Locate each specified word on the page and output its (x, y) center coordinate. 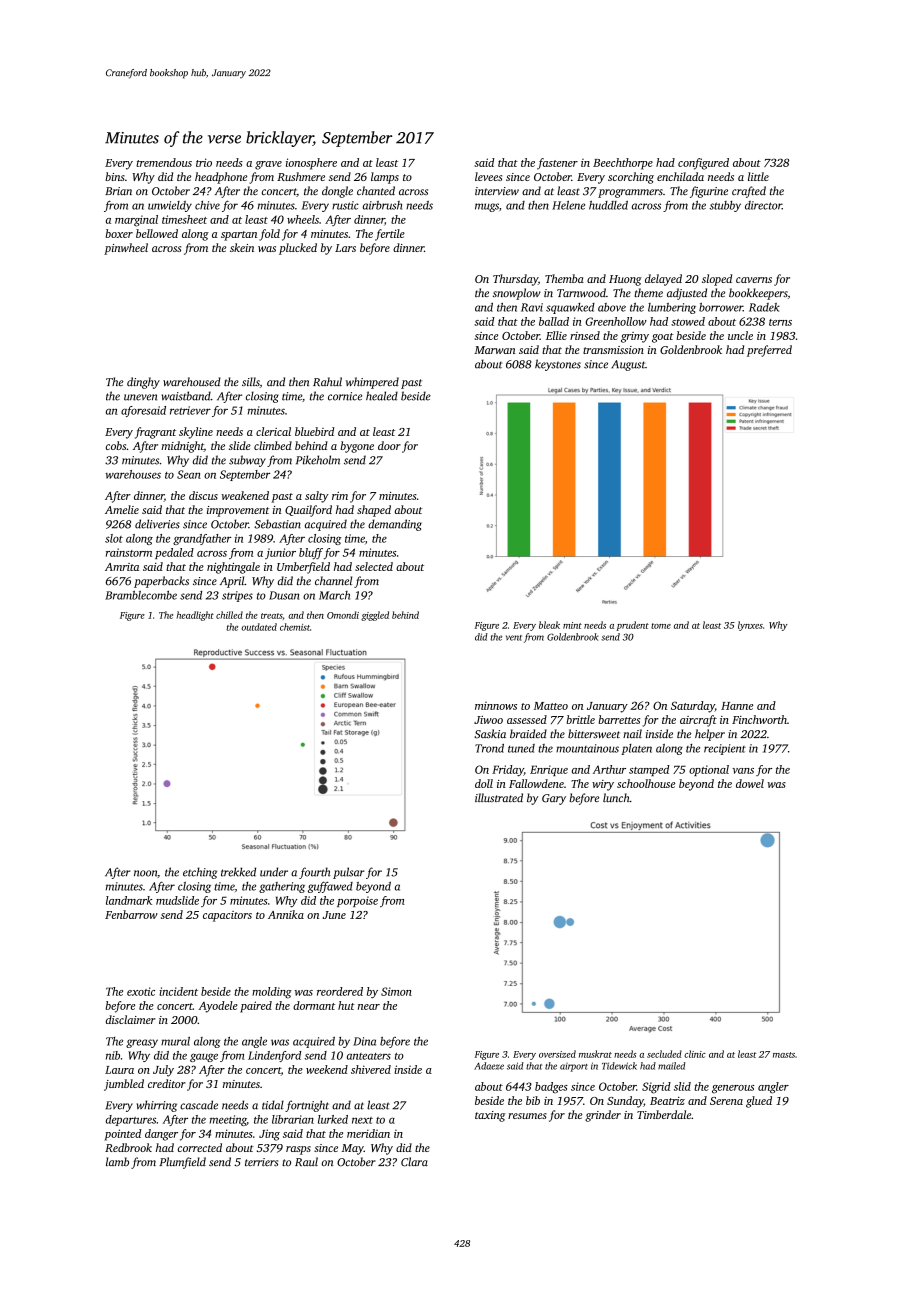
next (362, 1120)
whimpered (372, 383)
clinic (695, 1054)
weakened (245, 495)
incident (178, 991)
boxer (119, 233)
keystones (558, 365)
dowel (750, 783)
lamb (117, 1161)
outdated (259, 627)
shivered (371, 1069)
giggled (375, 616)
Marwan (494, 350)
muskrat (595, 1054)
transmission (613, 350)
